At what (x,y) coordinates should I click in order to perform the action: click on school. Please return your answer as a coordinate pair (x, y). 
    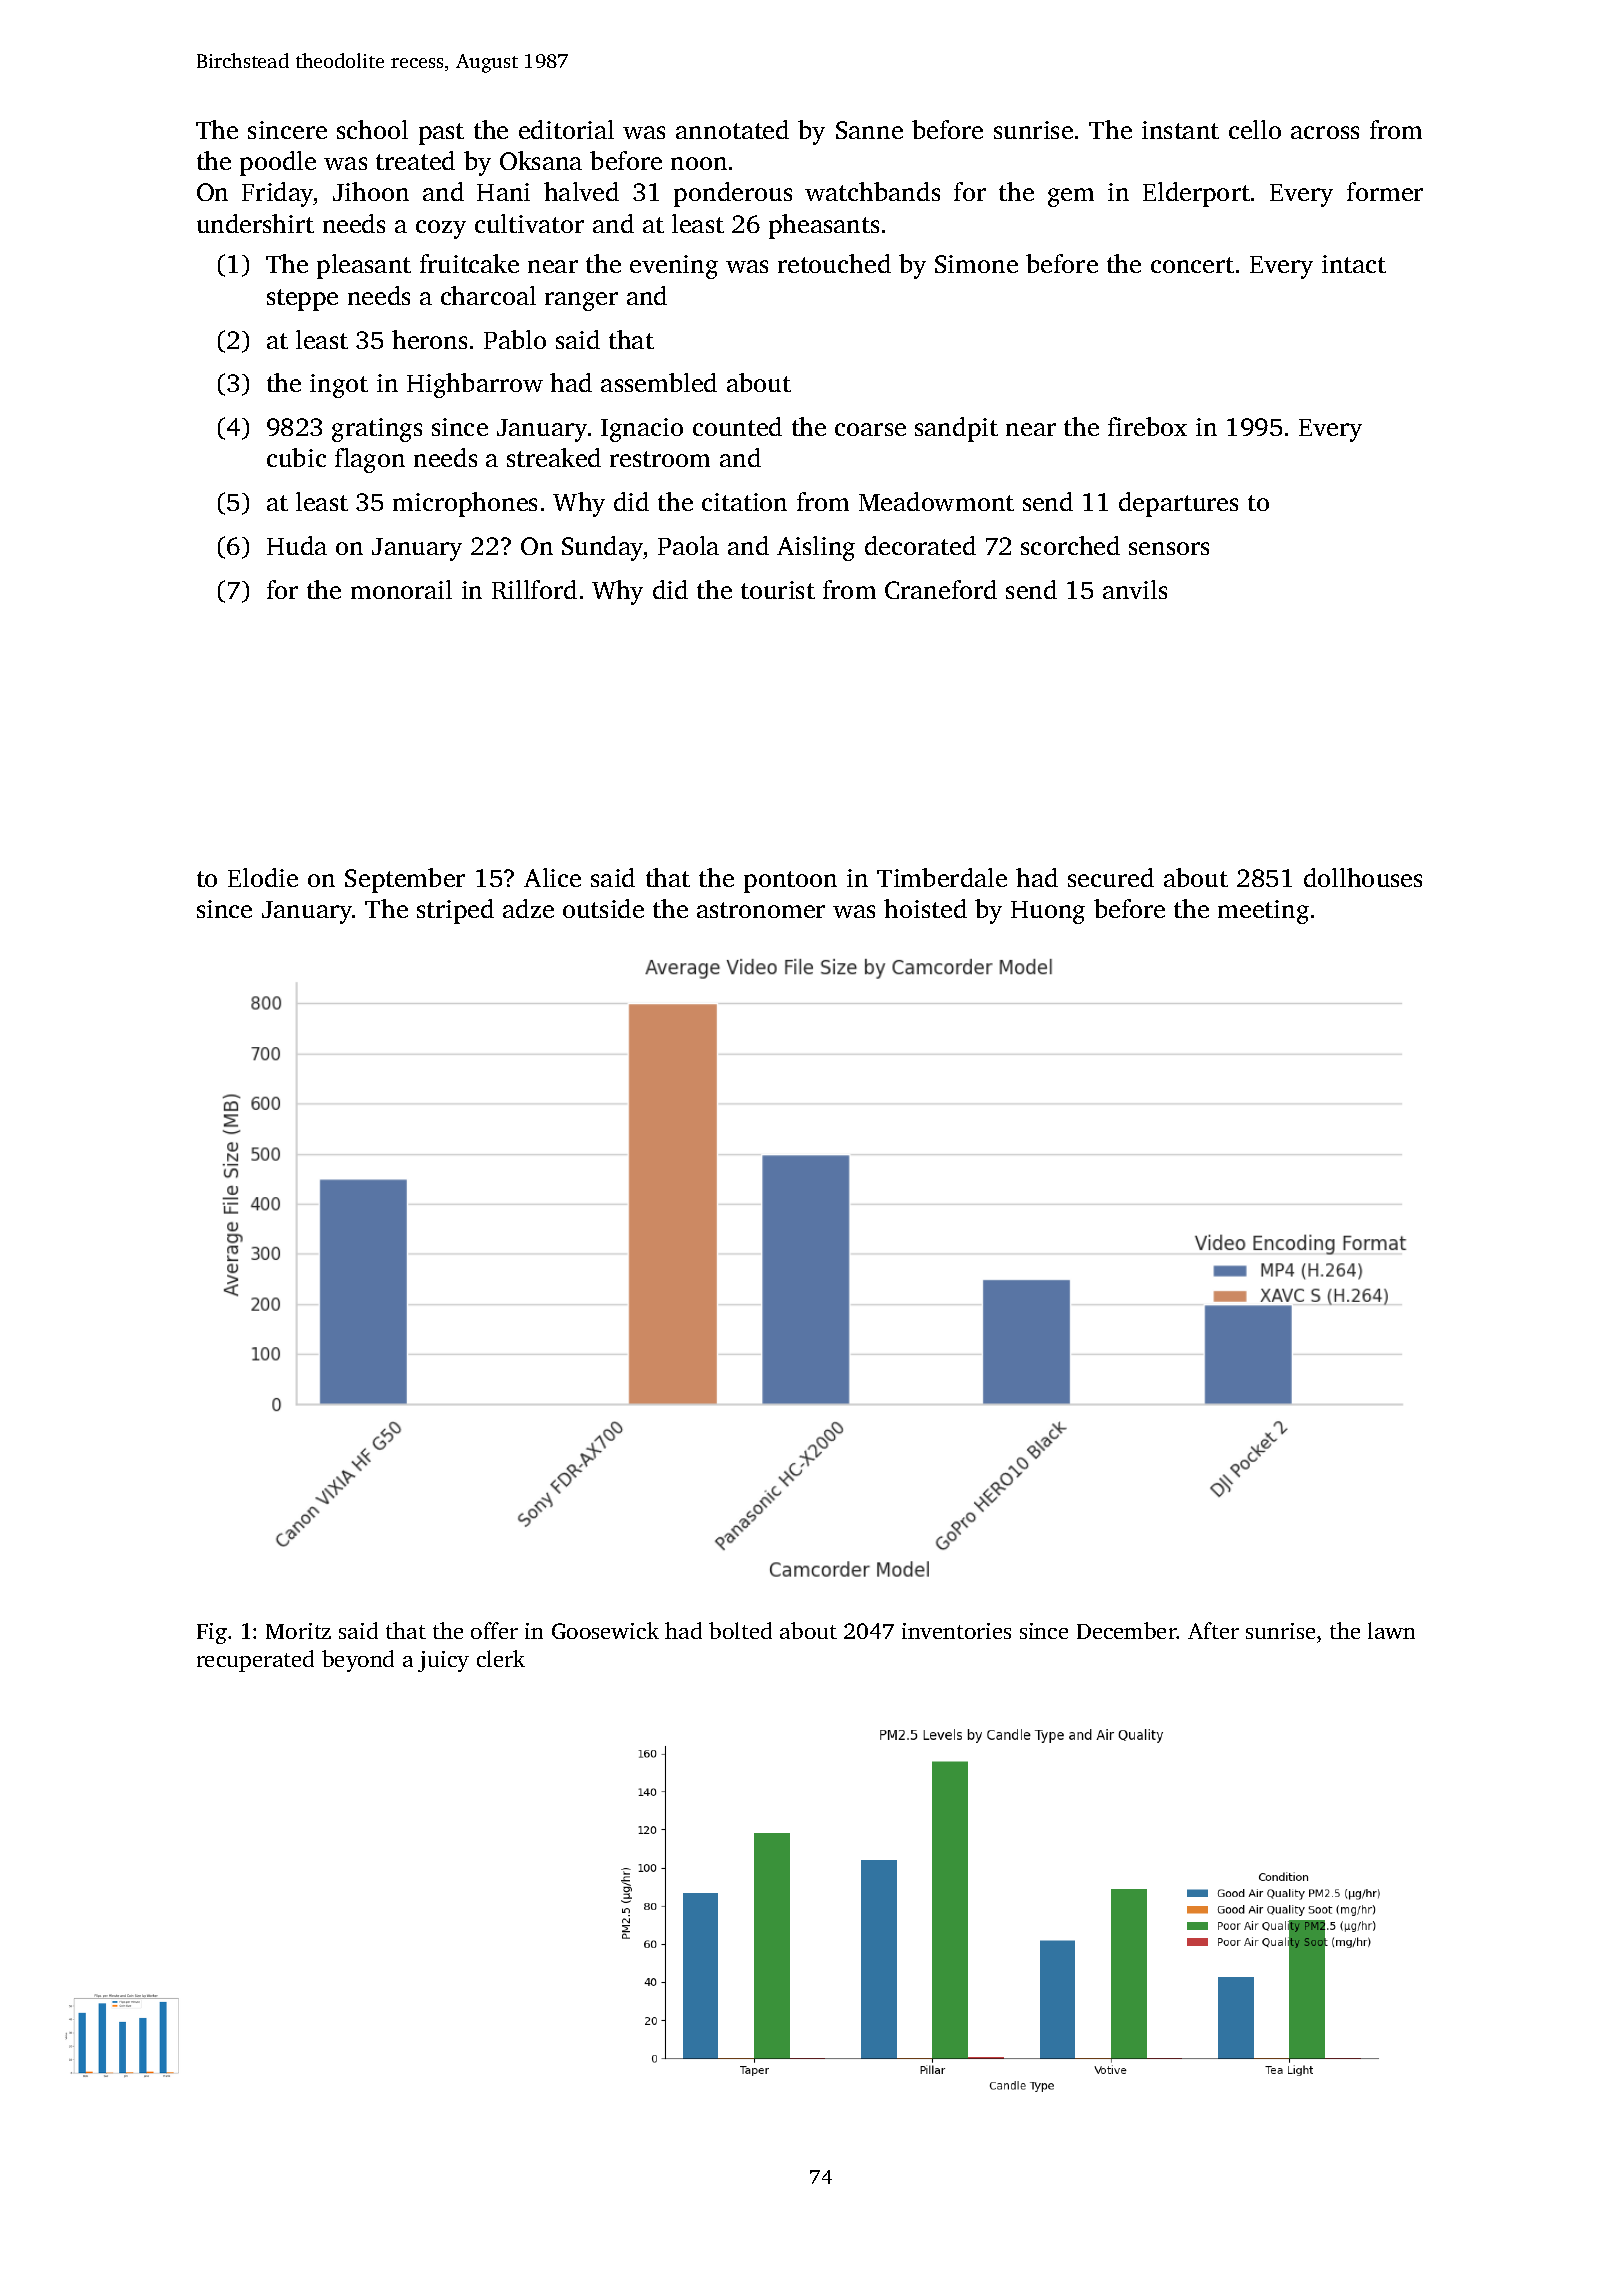
    Looking at the image, I should click on (372, 129).
